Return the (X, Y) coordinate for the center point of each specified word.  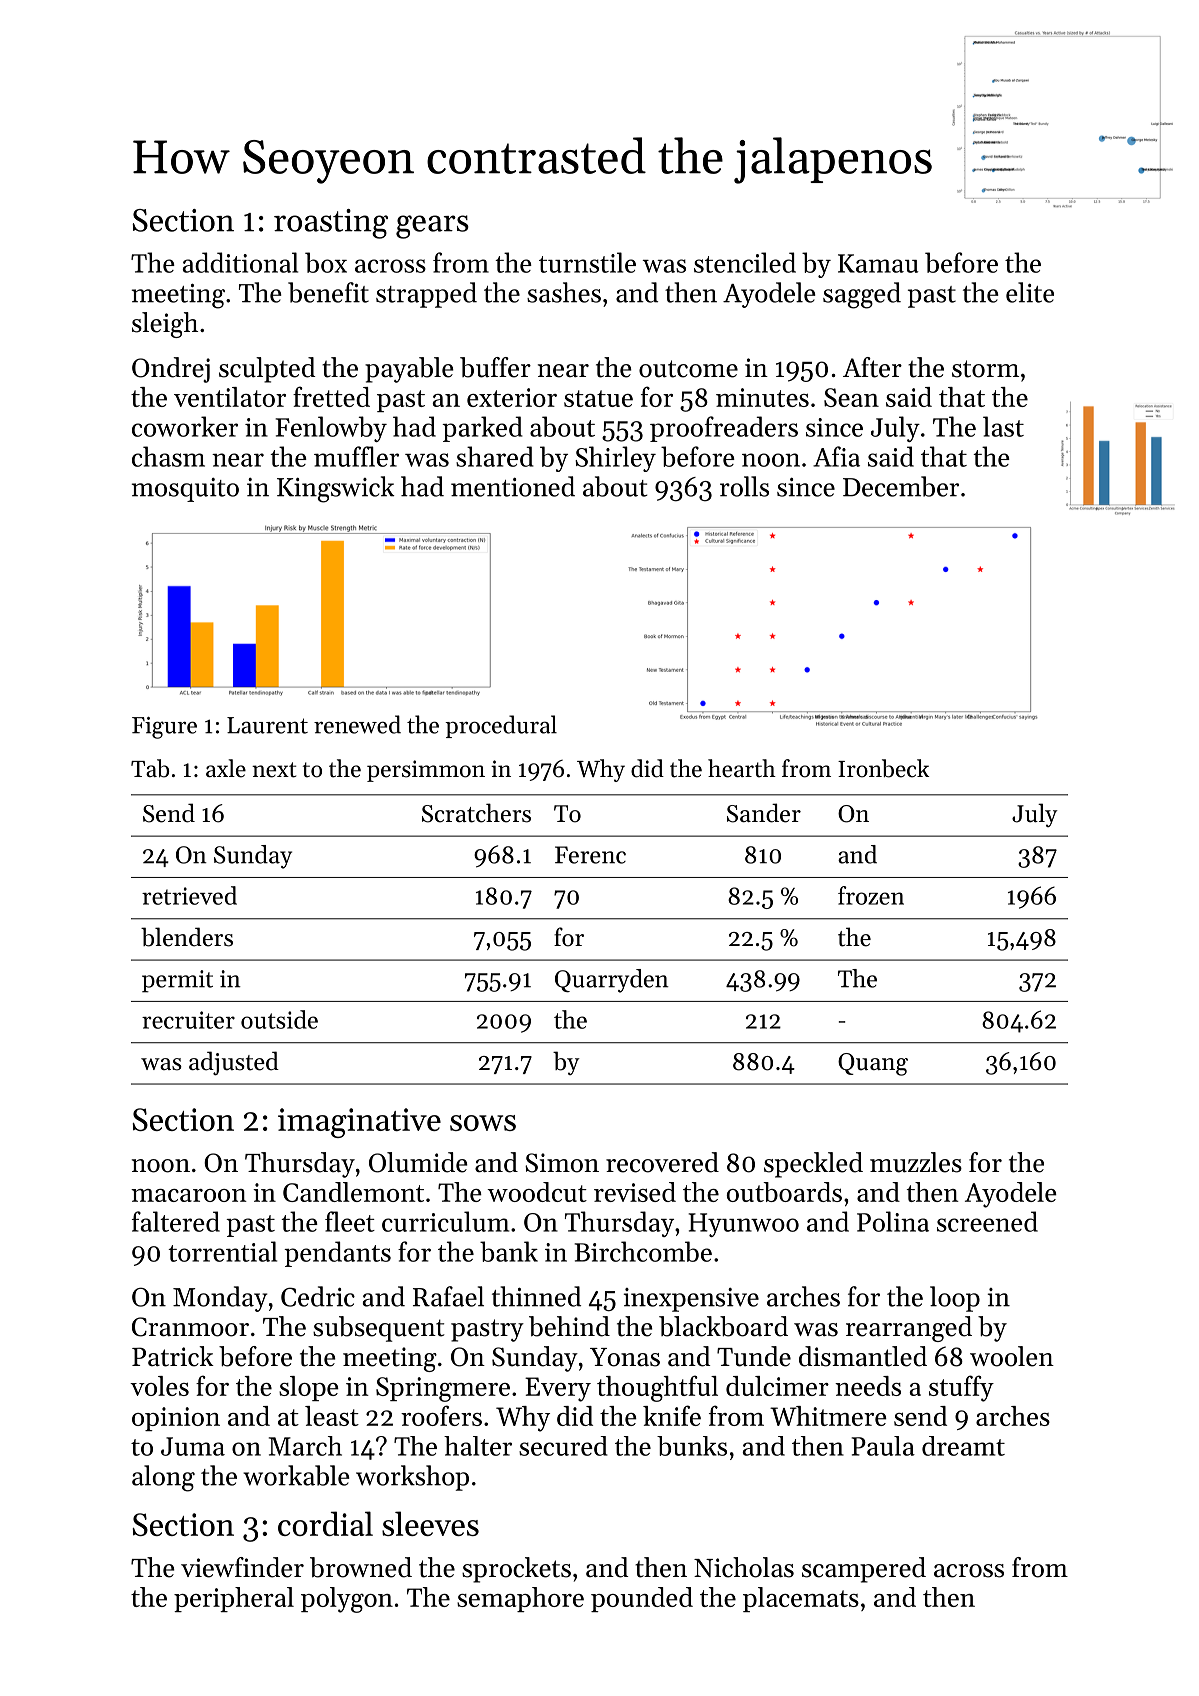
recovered (662, 1162)
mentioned (513, 486)
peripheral (234, 1599)
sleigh (165, 325)
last (1003, 426)
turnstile (587, 262)
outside (279, 1019)
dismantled (863, 1356)
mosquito (185, 490)
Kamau (878, 263)
